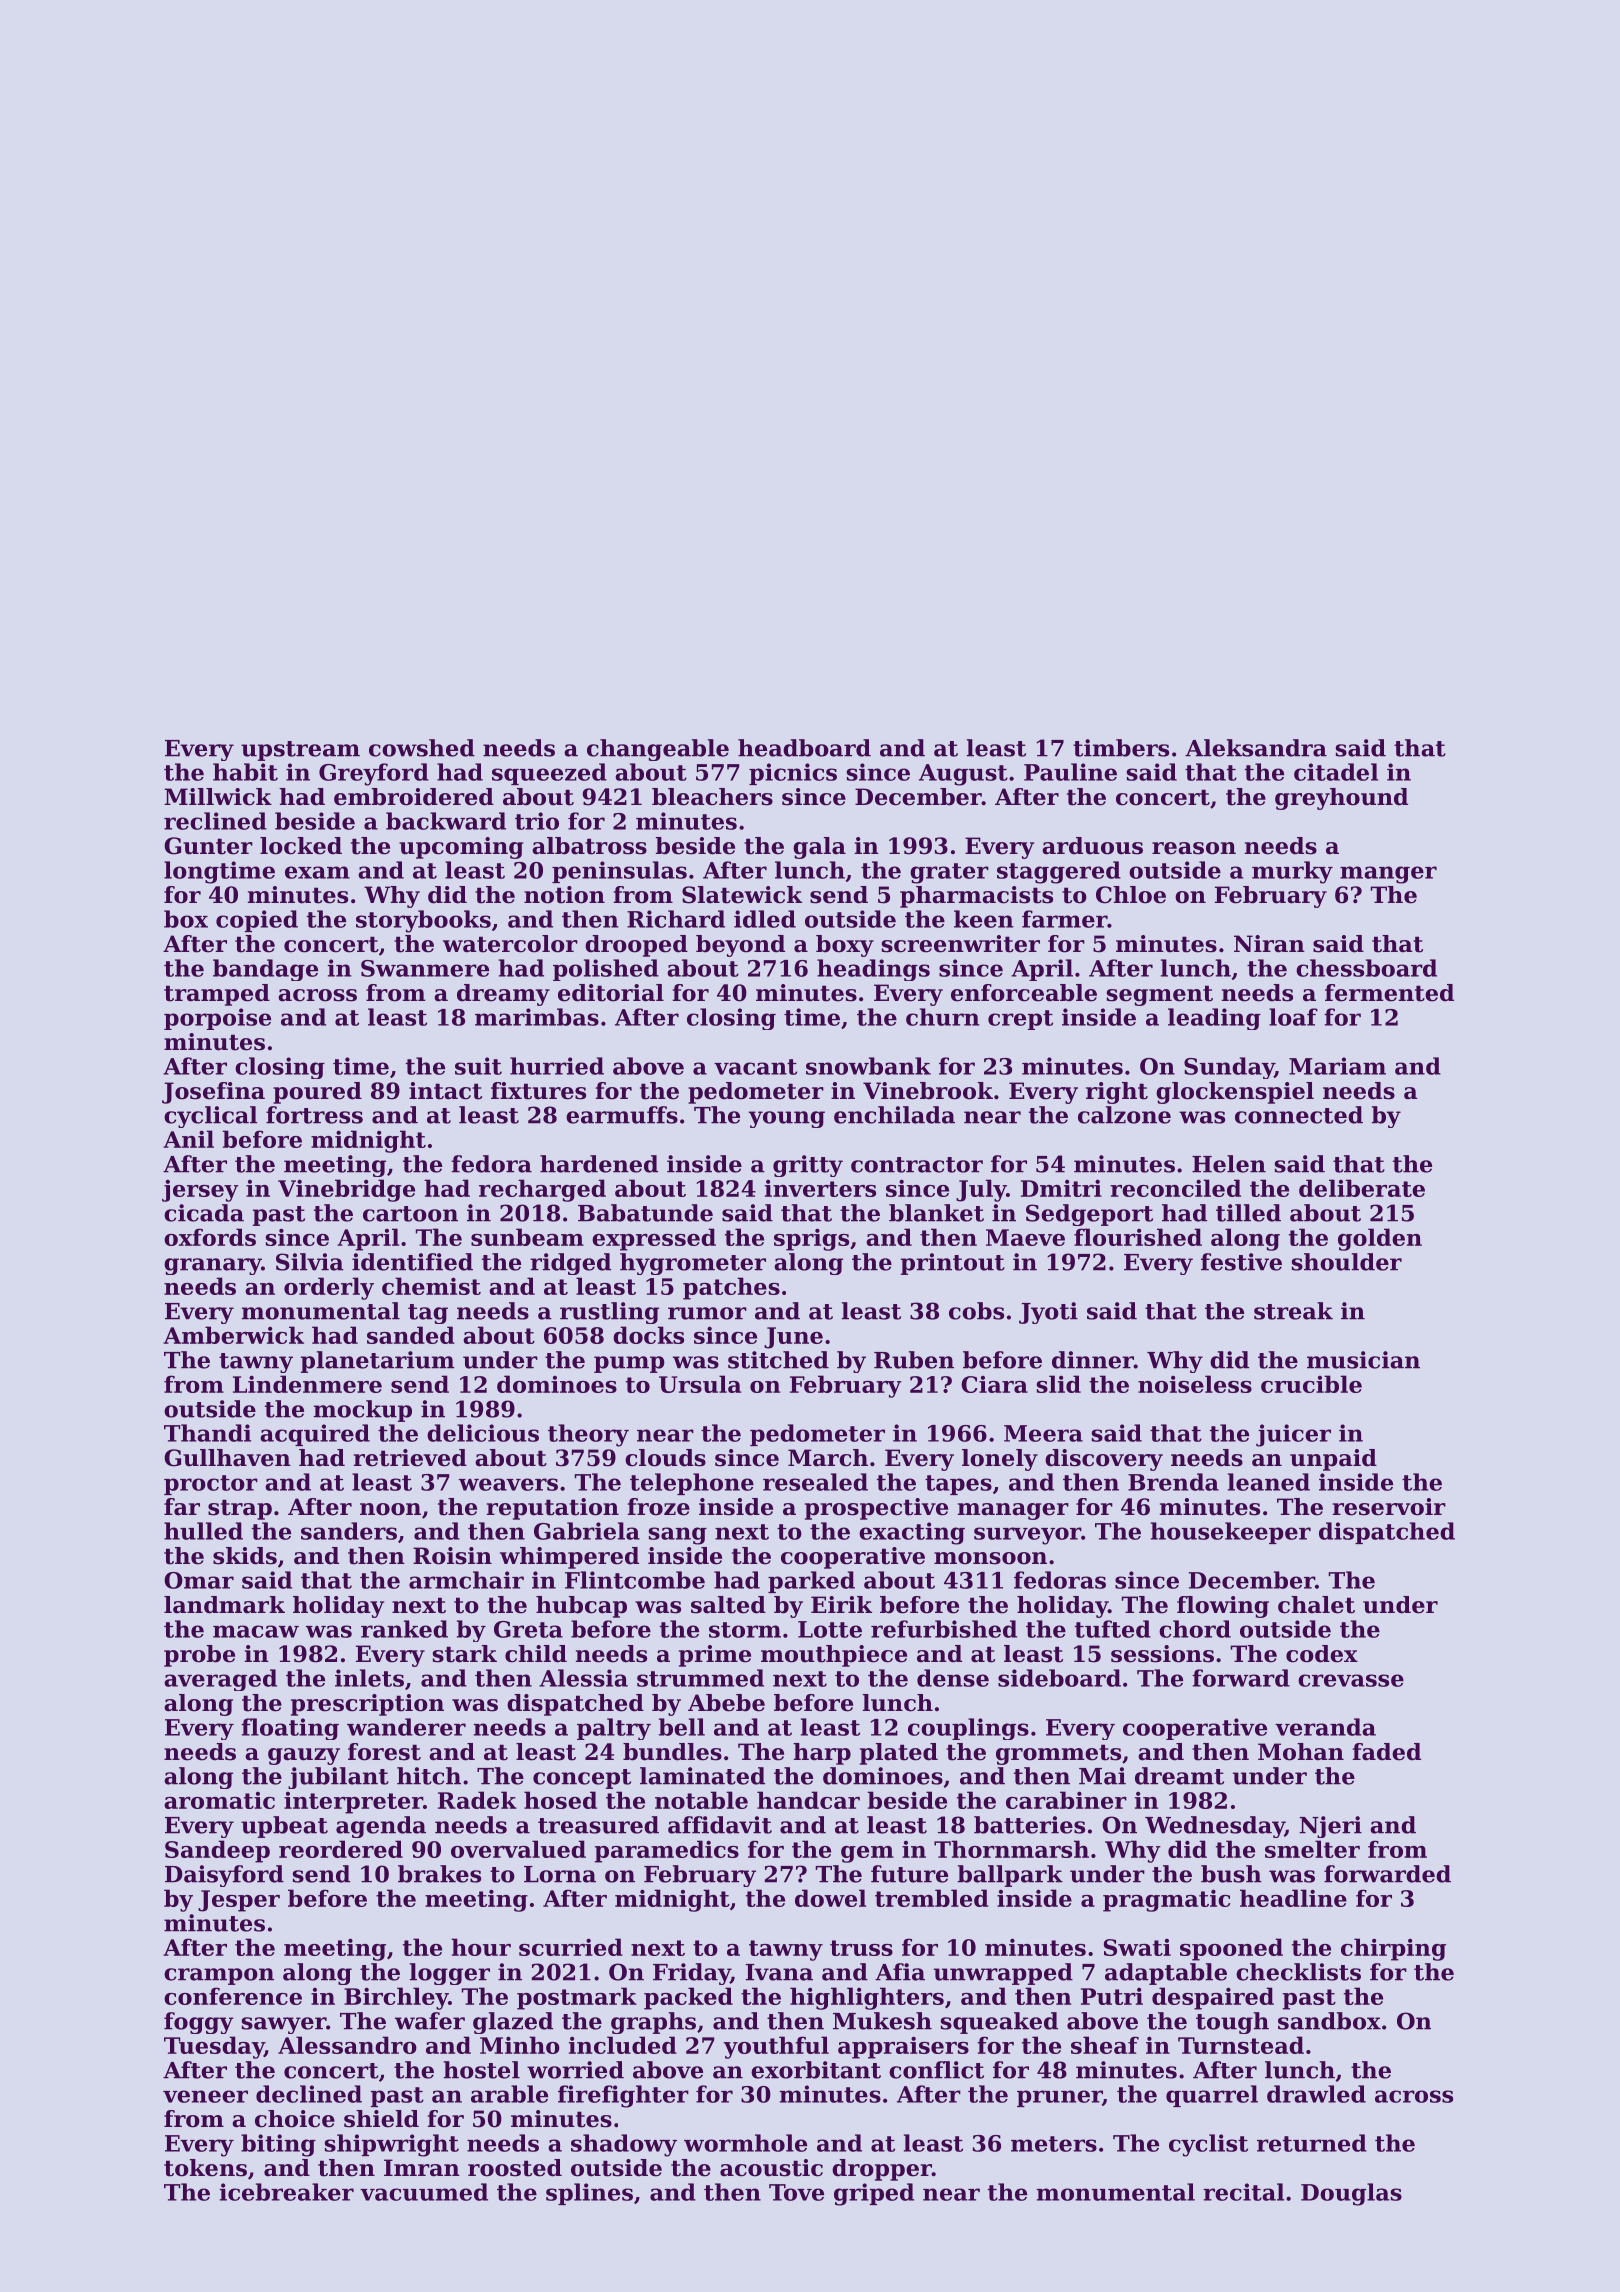  I want to click on Roisin, so click(452, 1556).
